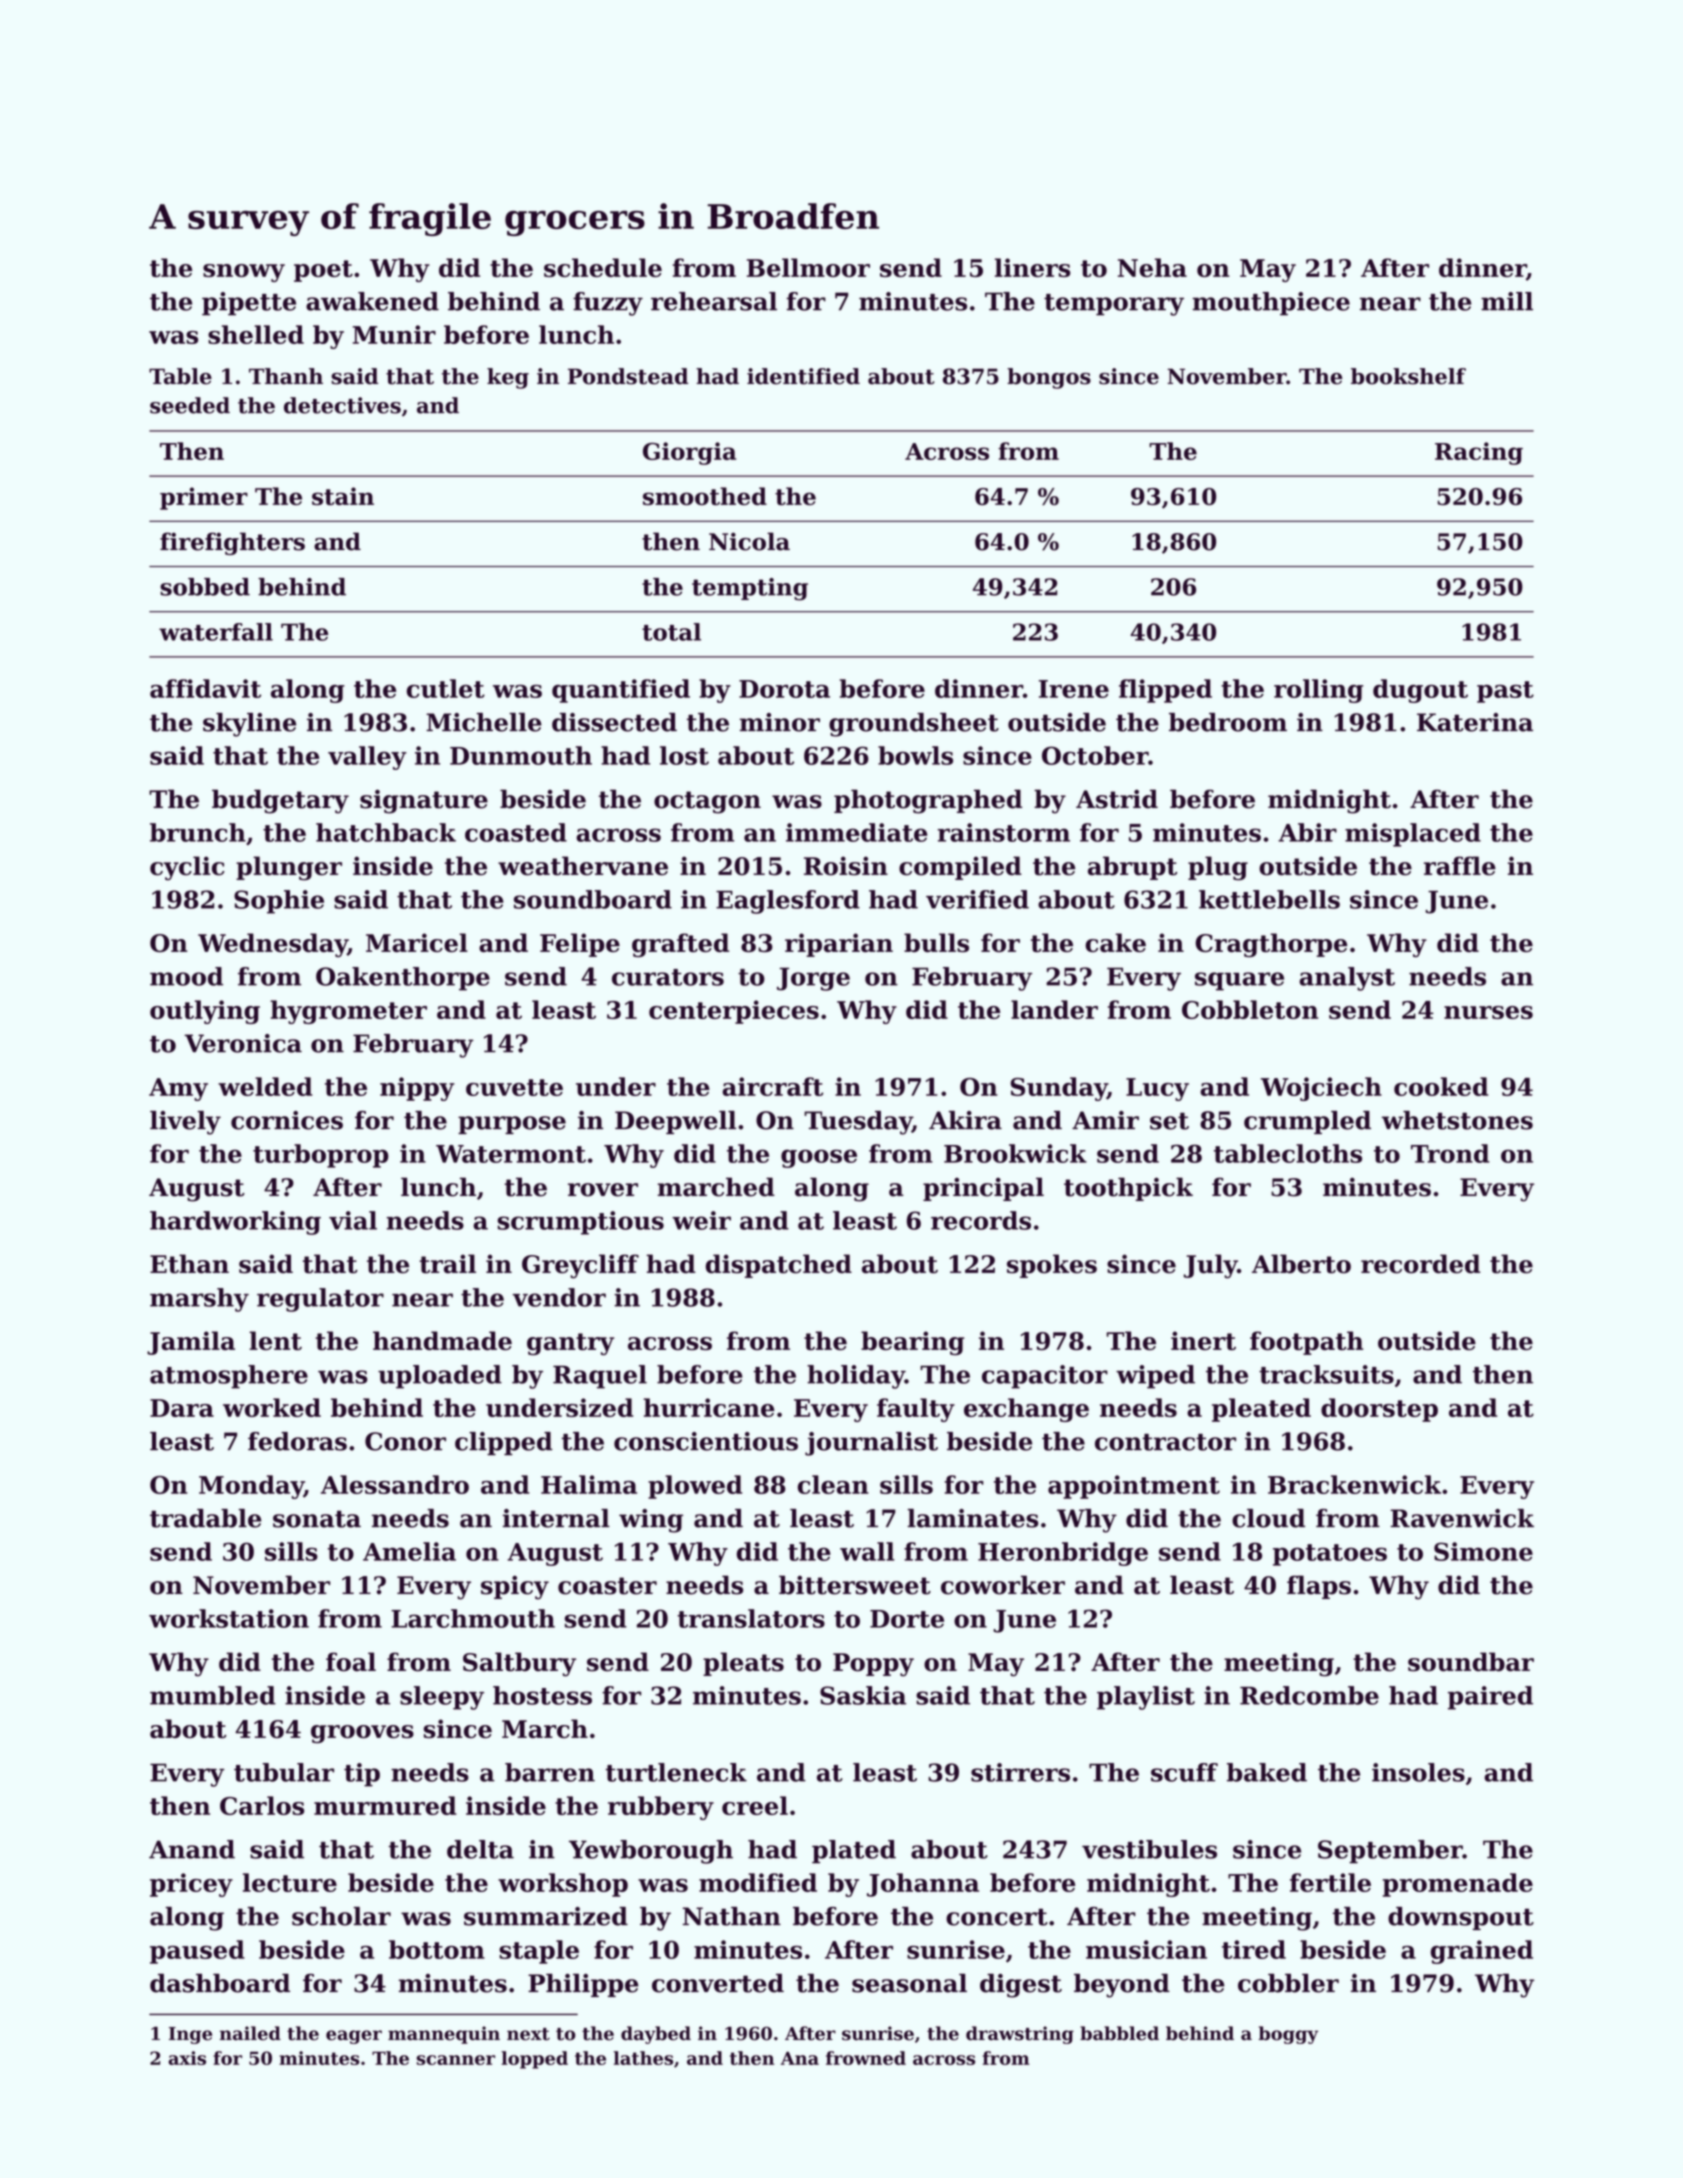 The image size is (1683, 2178). What do you see at coordinates (1288, 1983) in the image?
I see `cobbler` at bounding box center [1288, 1983].
